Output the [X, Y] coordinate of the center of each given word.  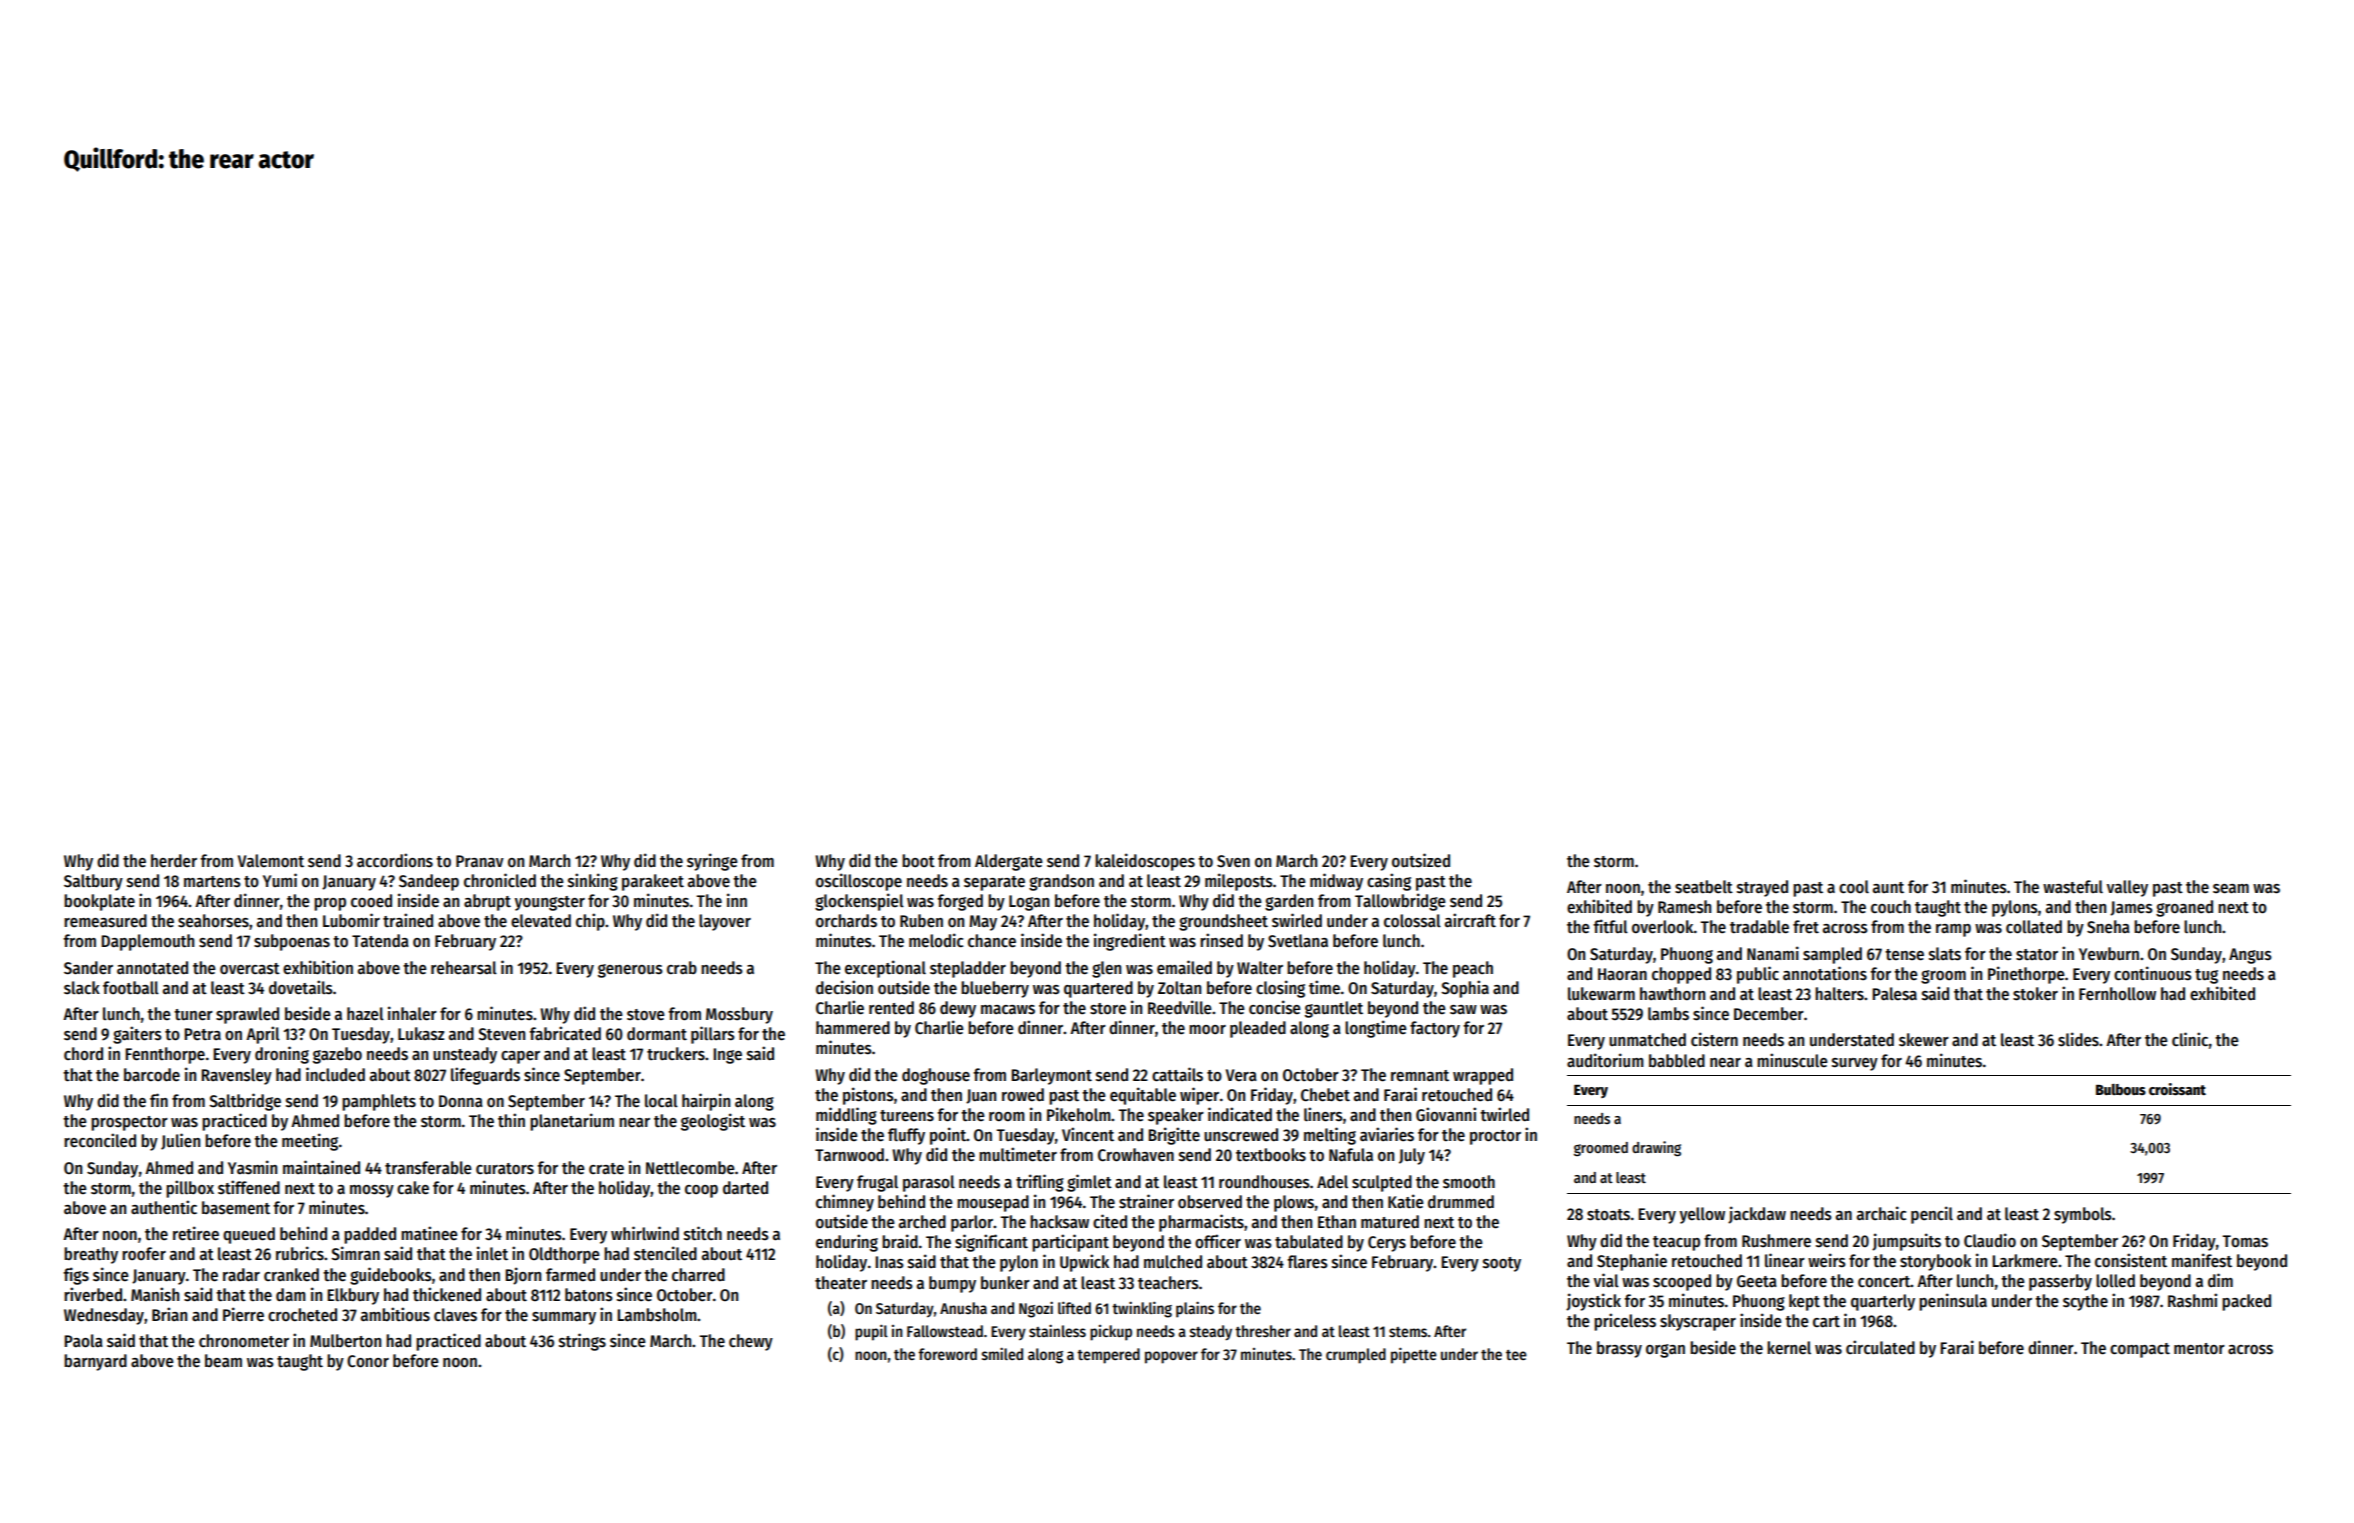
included [335, 1074]
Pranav [480, 861]
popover [1171, 1357]
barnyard [95, 1362]
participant [1070, 1243]
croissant [2177, 1089]
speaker [1176, 1116]
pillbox [190, 1189]
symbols [2083, 1215]
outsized [1421, 860]
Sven [1233, 861]
